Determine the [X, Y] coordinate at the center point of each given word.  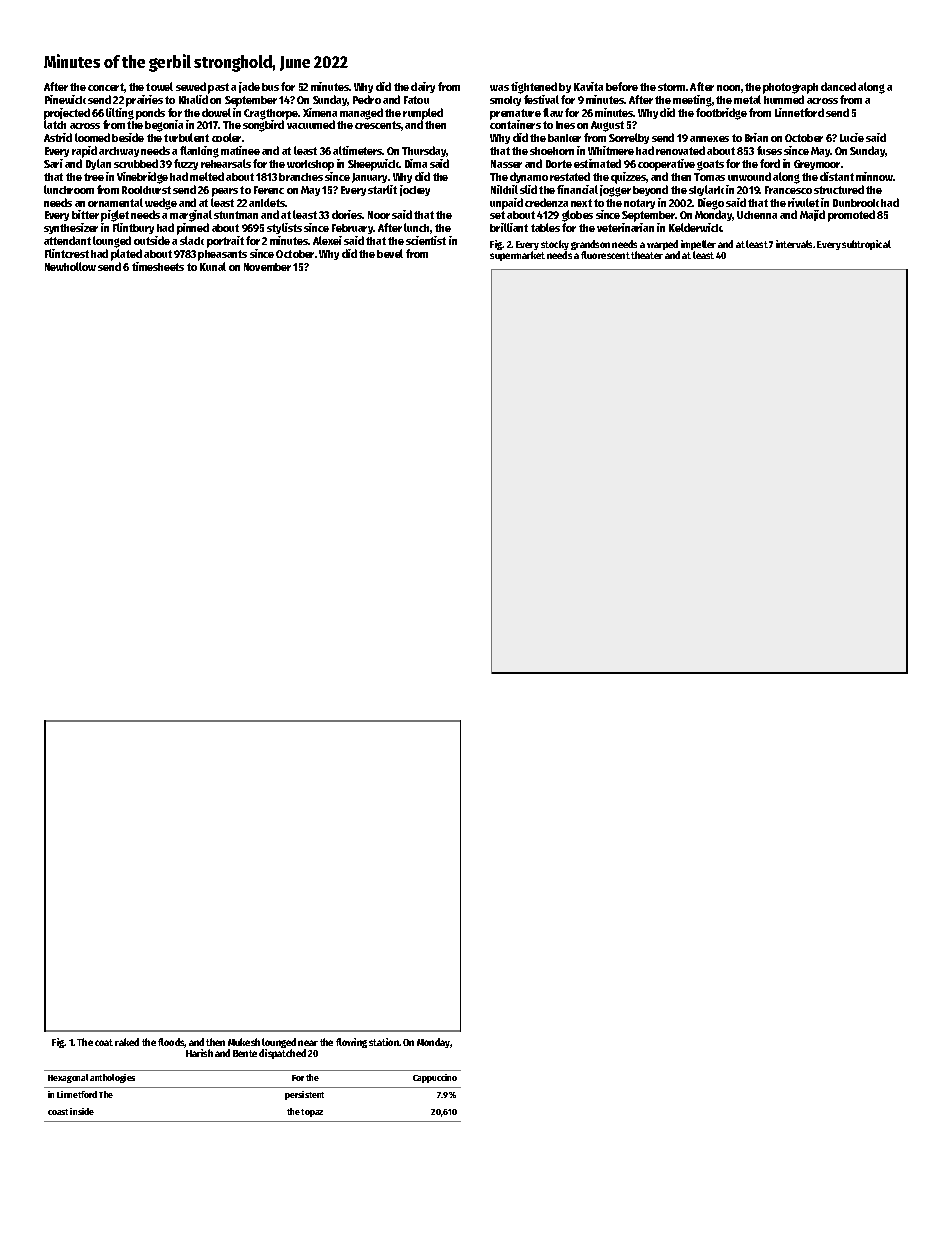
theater [647, 255]
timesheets [158, 266]
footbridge [721, 114]
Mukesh [244, 1042]
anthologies [112, 1078]
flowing [351, 1043]
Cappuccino [435, 1078]
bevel [390, 253]
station [384, 1042]
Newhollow [70, 266]
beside [128, 137]
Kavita [588, 86]
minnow [875, 176]
